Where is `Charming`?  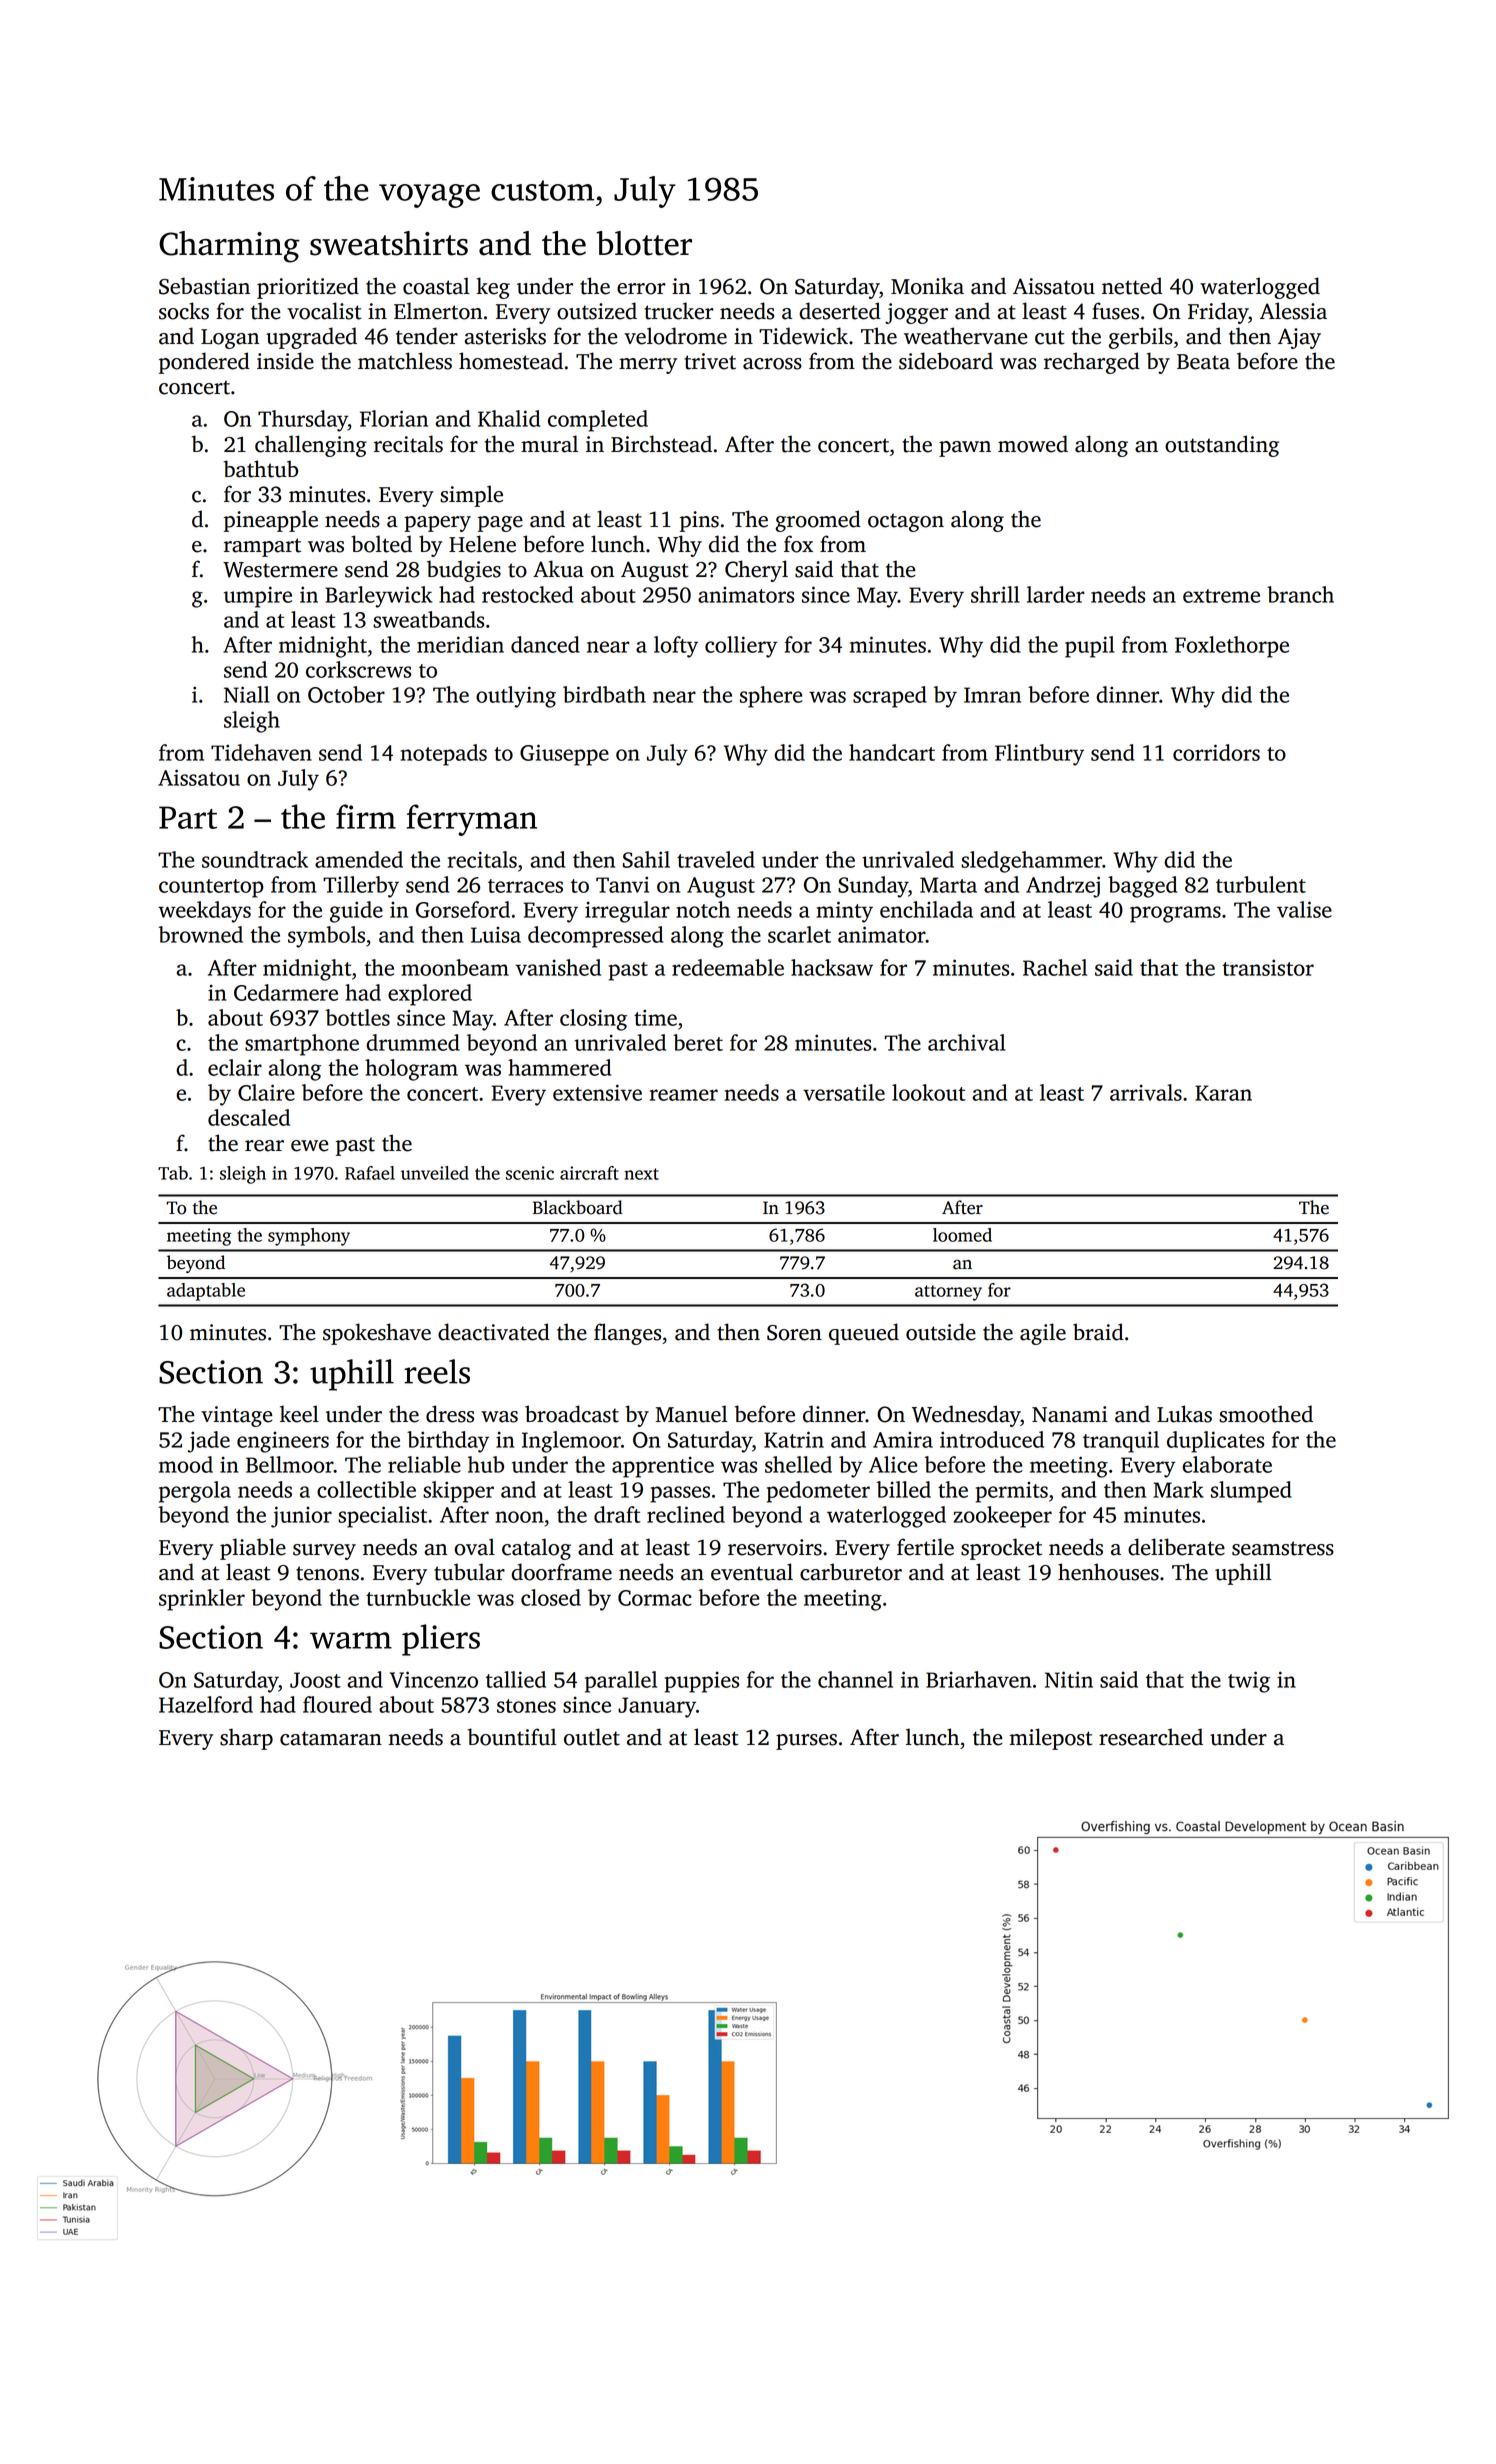
Charming is located at coordinates (229, 247).
